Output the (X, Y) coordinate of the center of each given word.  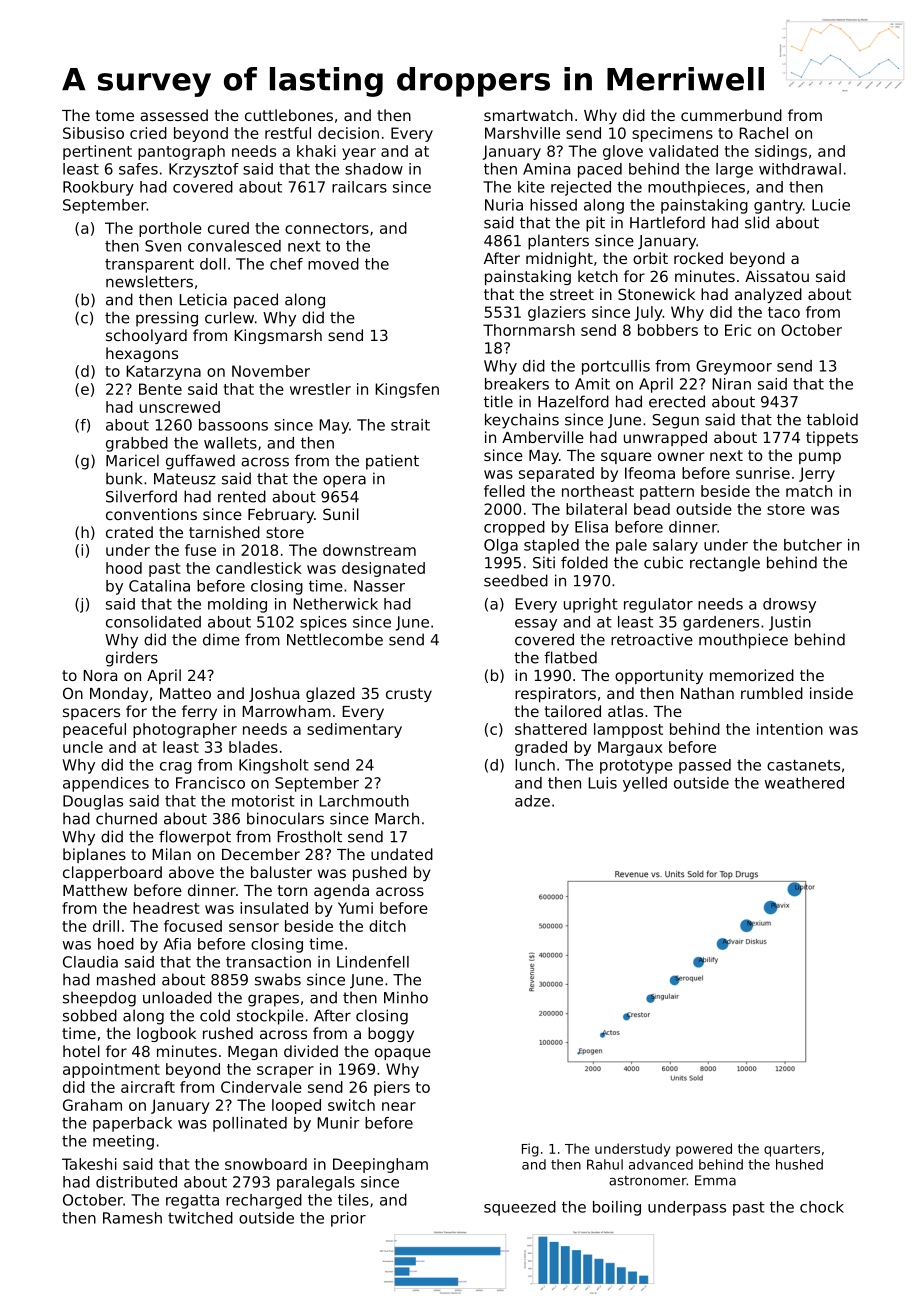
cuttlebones (289, 115)
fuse (200, 550)
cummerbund (731, 115)
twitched (200, 1218)
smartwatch (528, 115)
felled (504, 491)
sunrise (763, 473)
